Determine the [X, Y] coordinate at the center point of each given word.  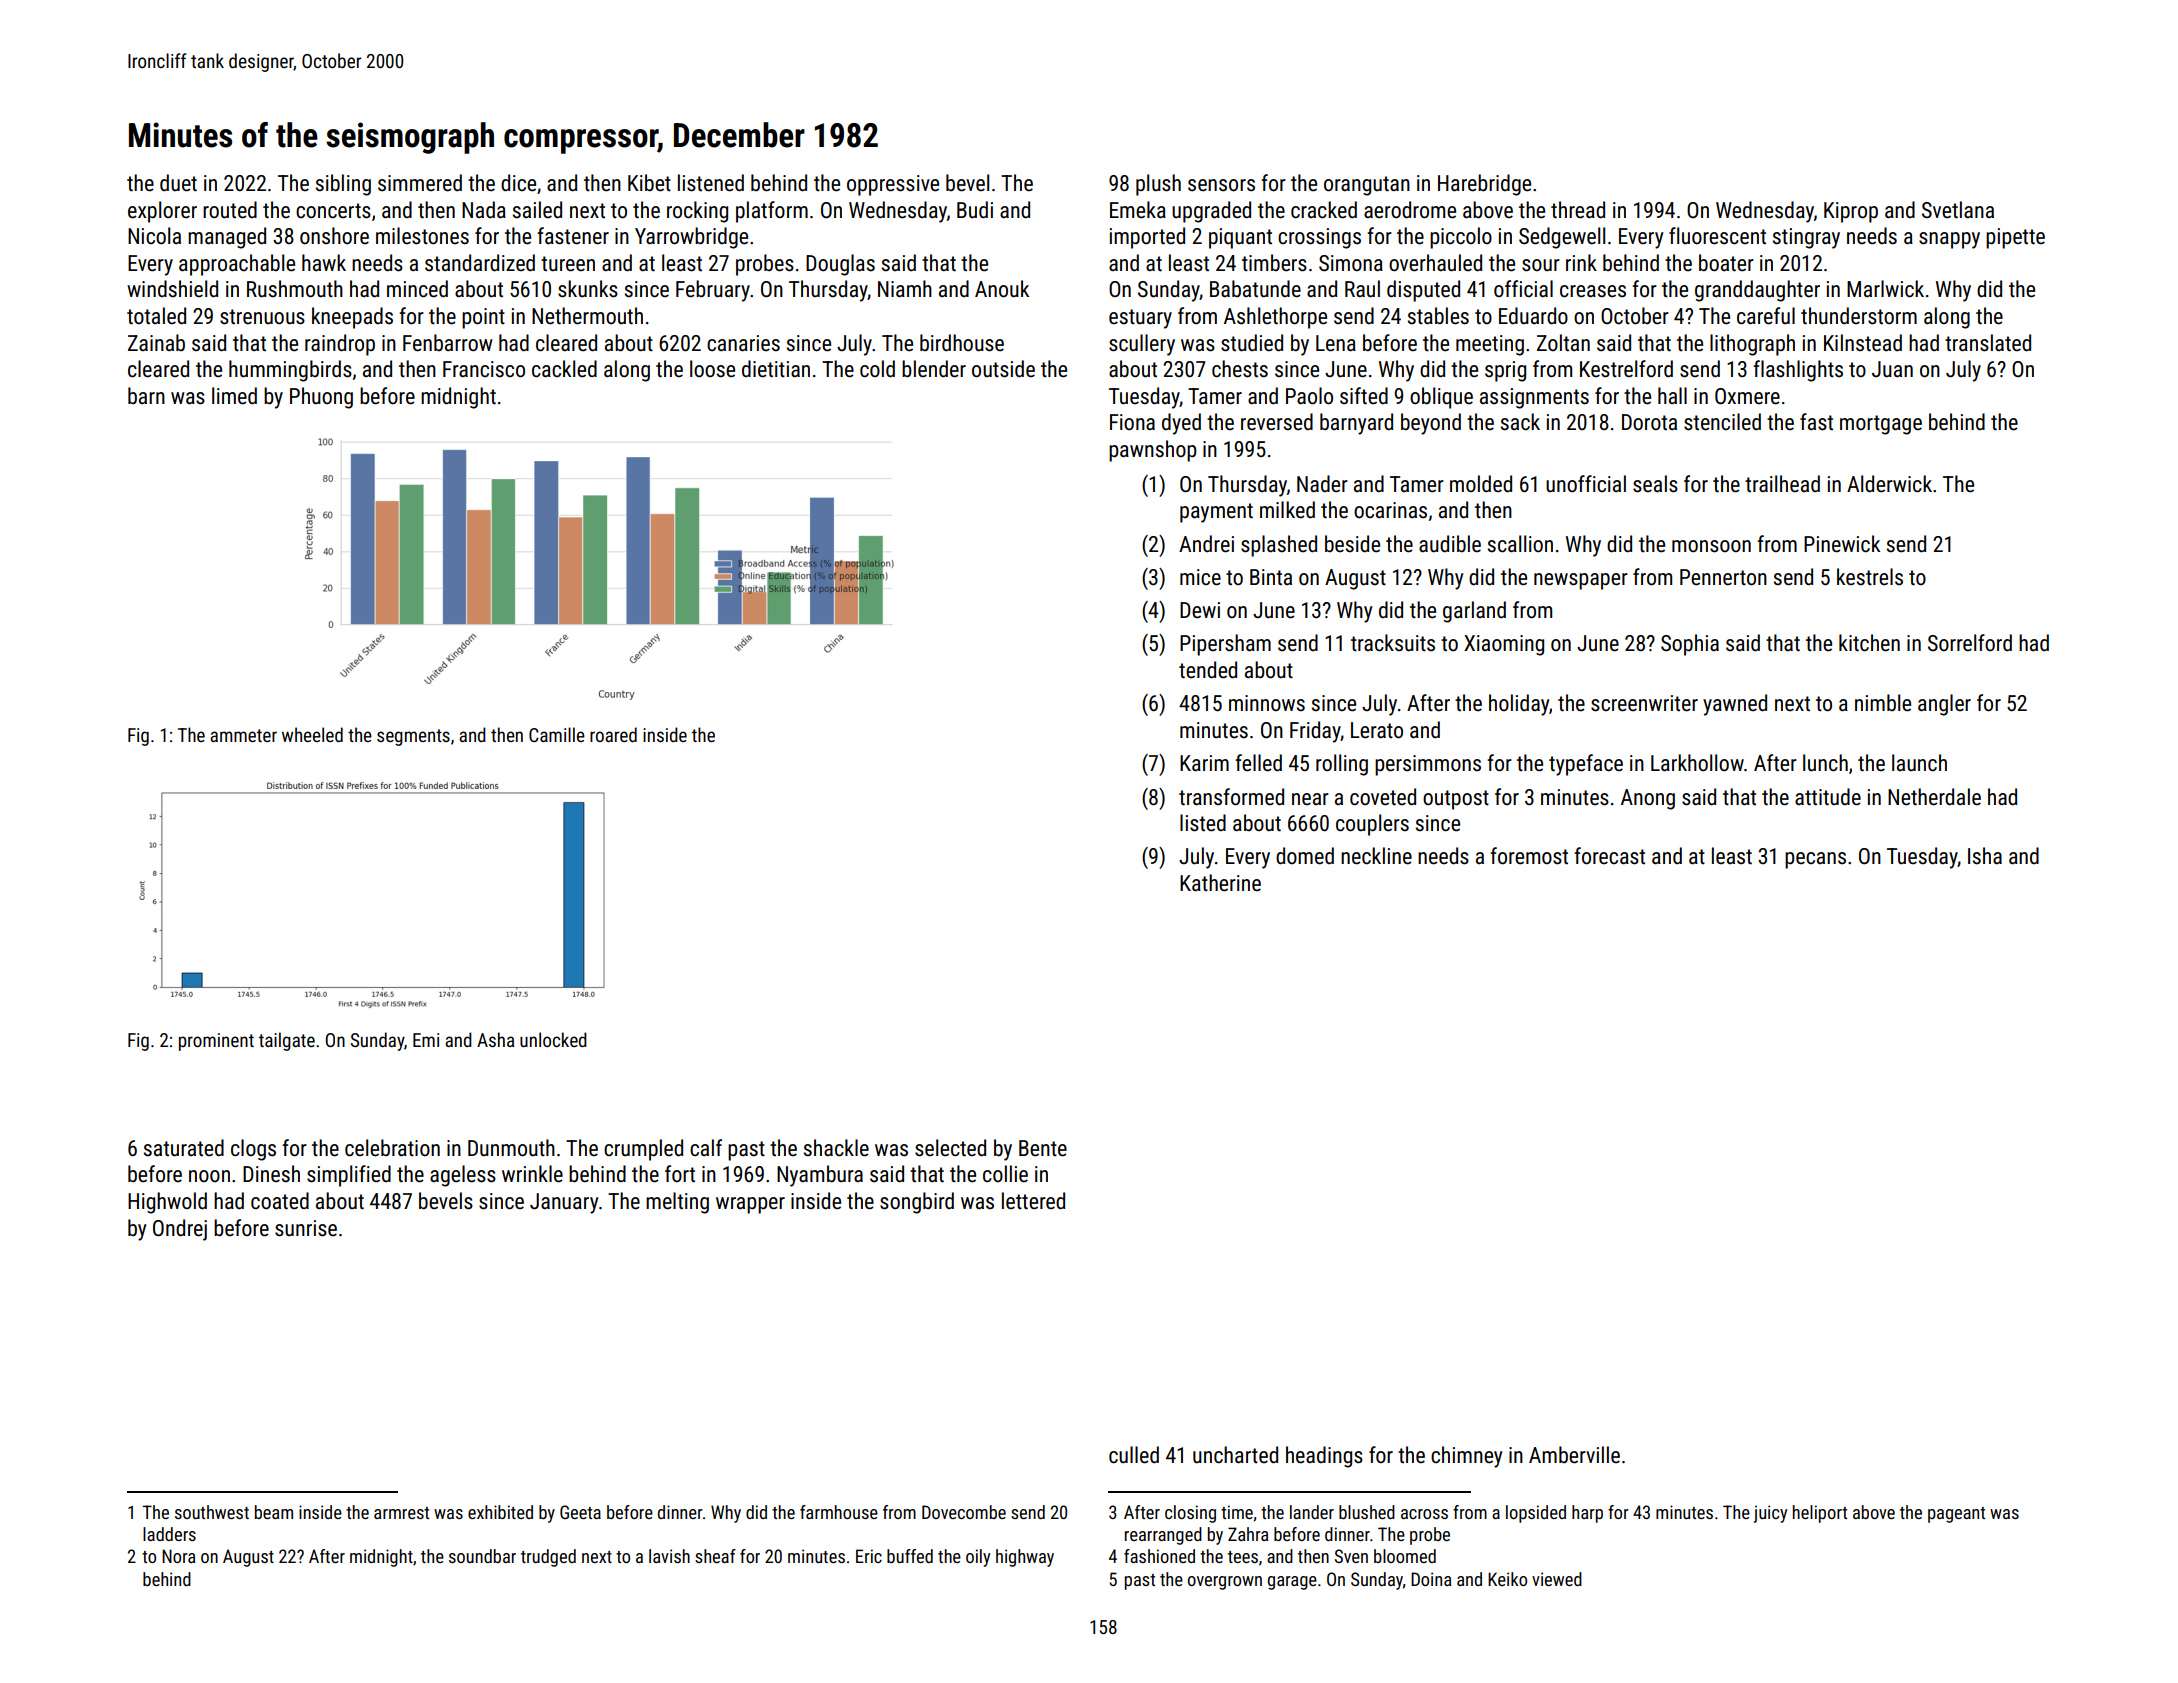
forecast [1609, 856]
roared [613, 734]
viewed [1557, 1579]
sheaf [715, 1556]
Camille [557, 734]
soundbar [482, 1556]
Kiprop [1851, 212]
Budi [975, 210]
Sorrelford [1970, 643]
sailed [537, 210]
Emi [426, 1040]
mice [1200, 577]
